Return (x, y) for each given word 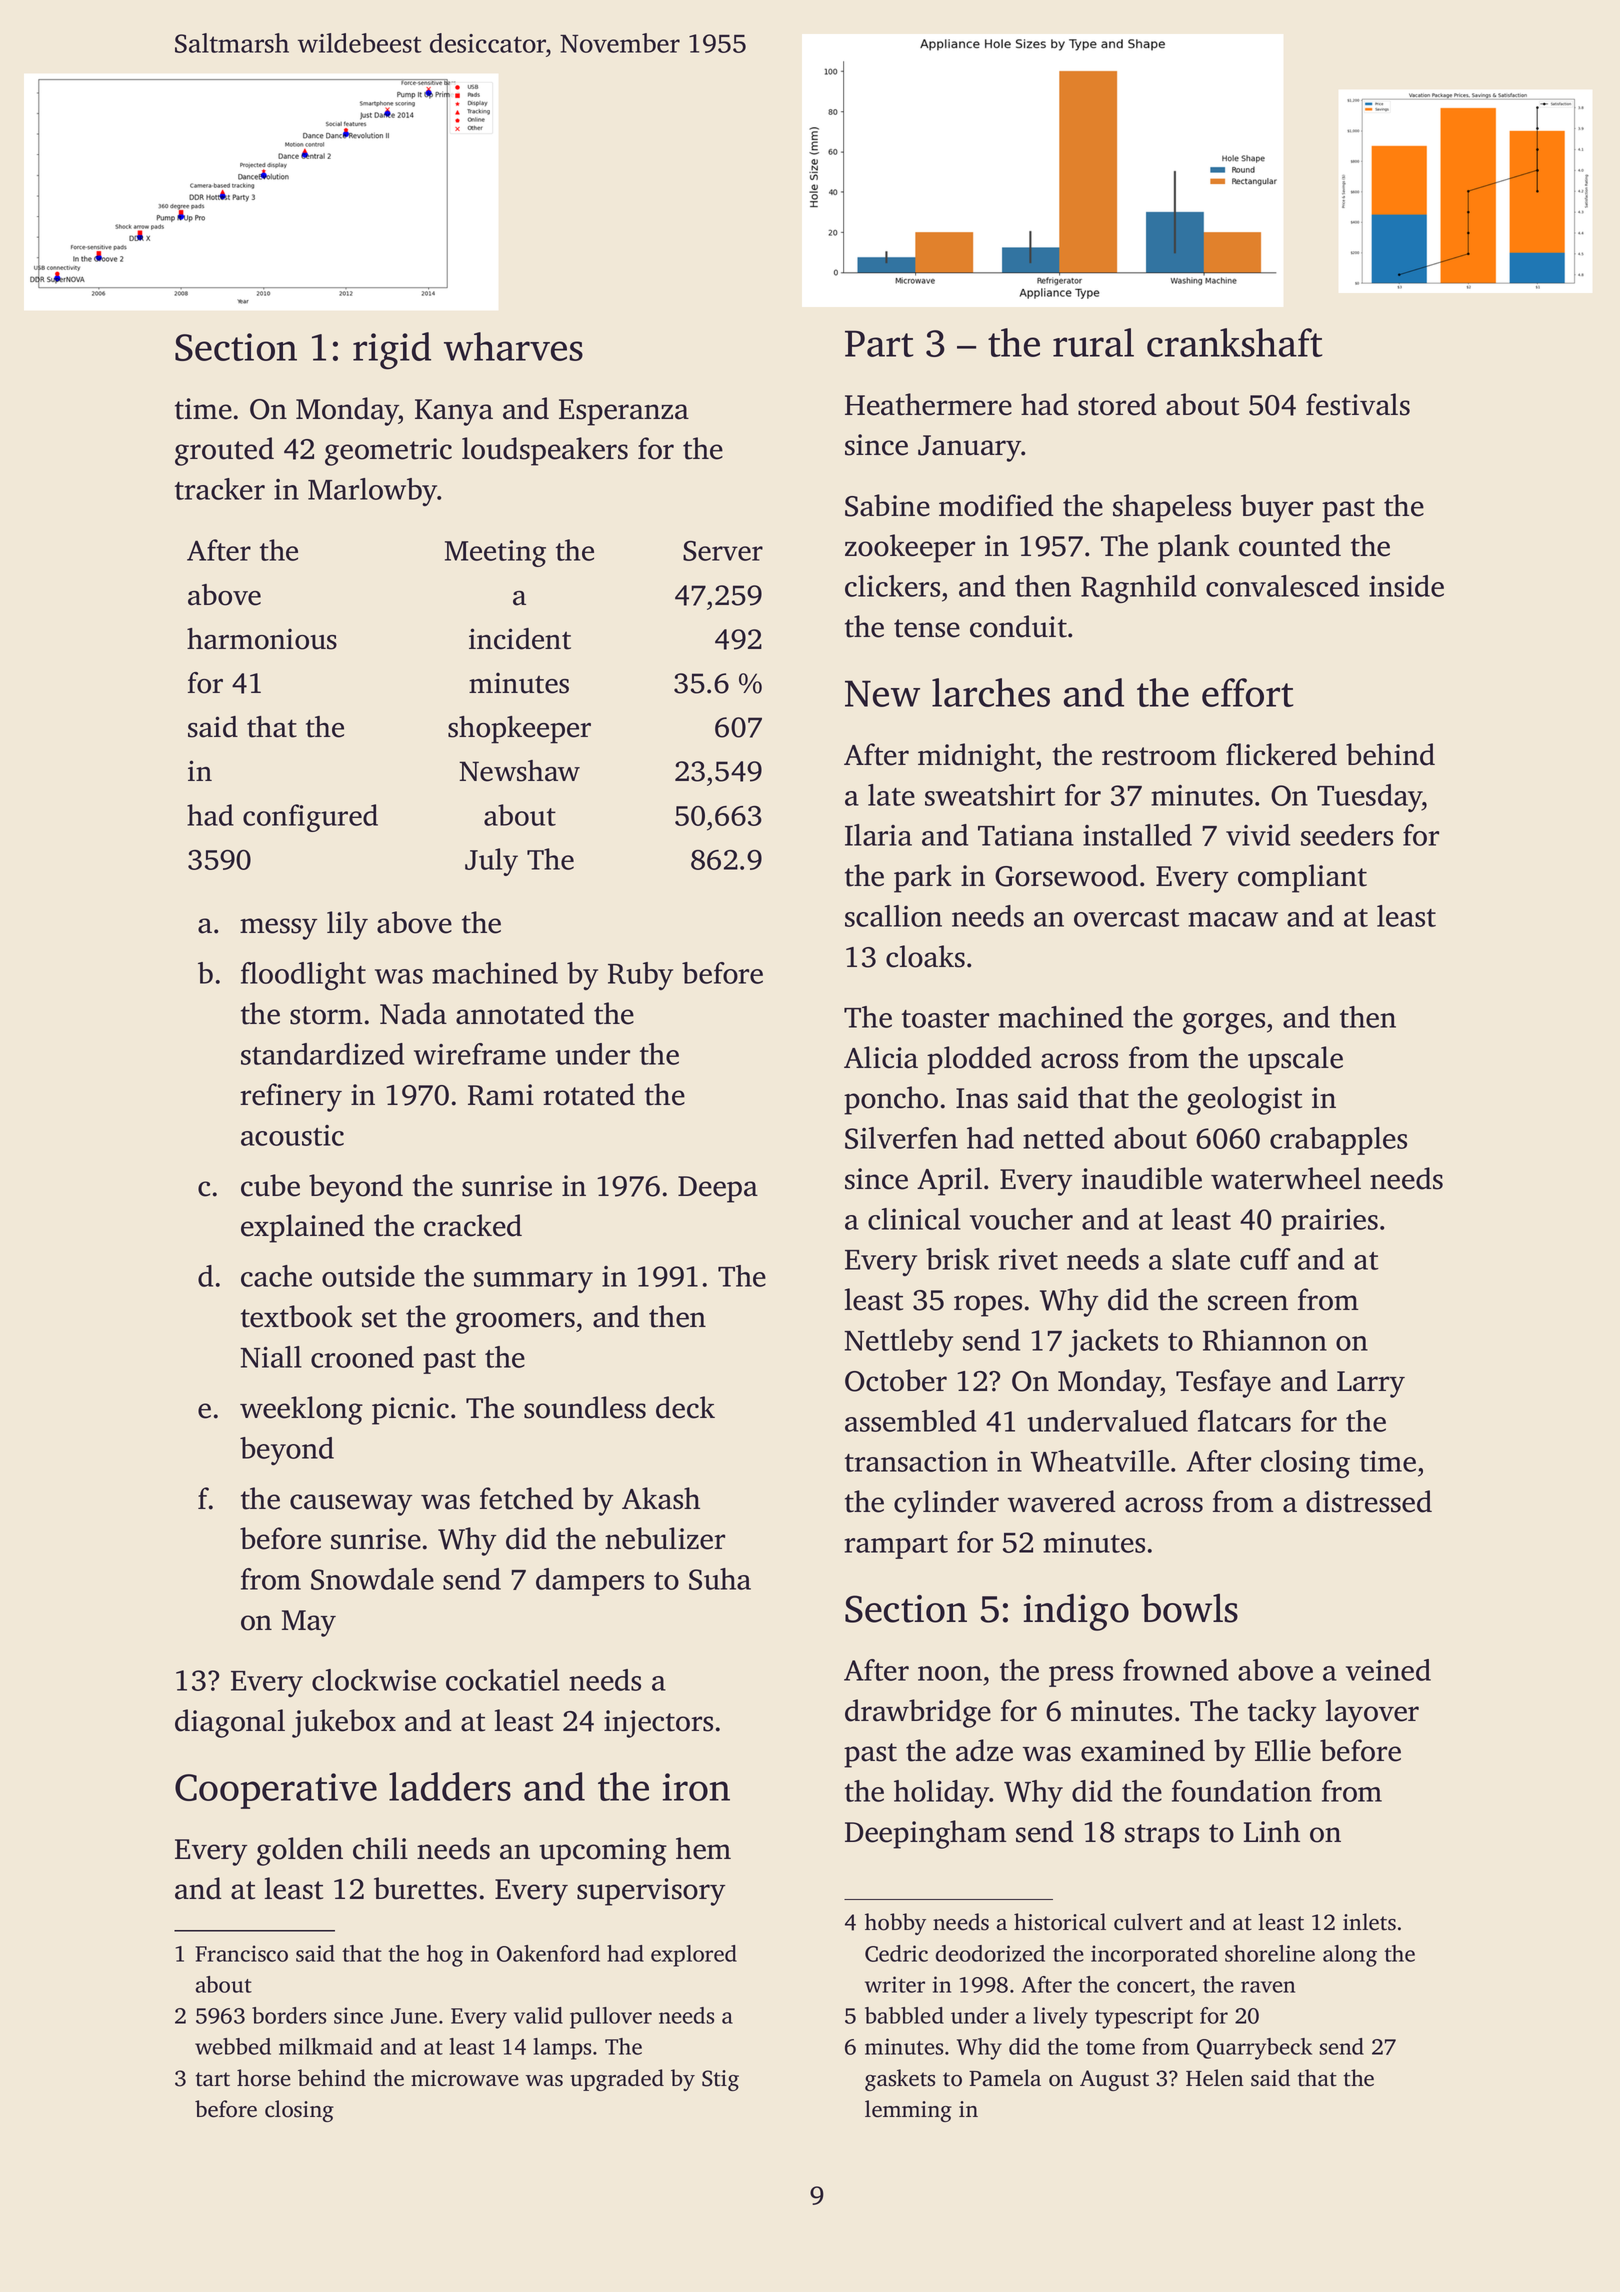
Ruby (640, 976)
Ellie (1283, 1750)
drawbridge (918, 1713)
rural (1093, 342)
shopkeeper (519, 730)
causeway (351, 1505)
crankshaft (1234, 342)
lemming (908, 2111)
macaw (1233, 919)
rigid (392, 351)
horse (264, 2078)
